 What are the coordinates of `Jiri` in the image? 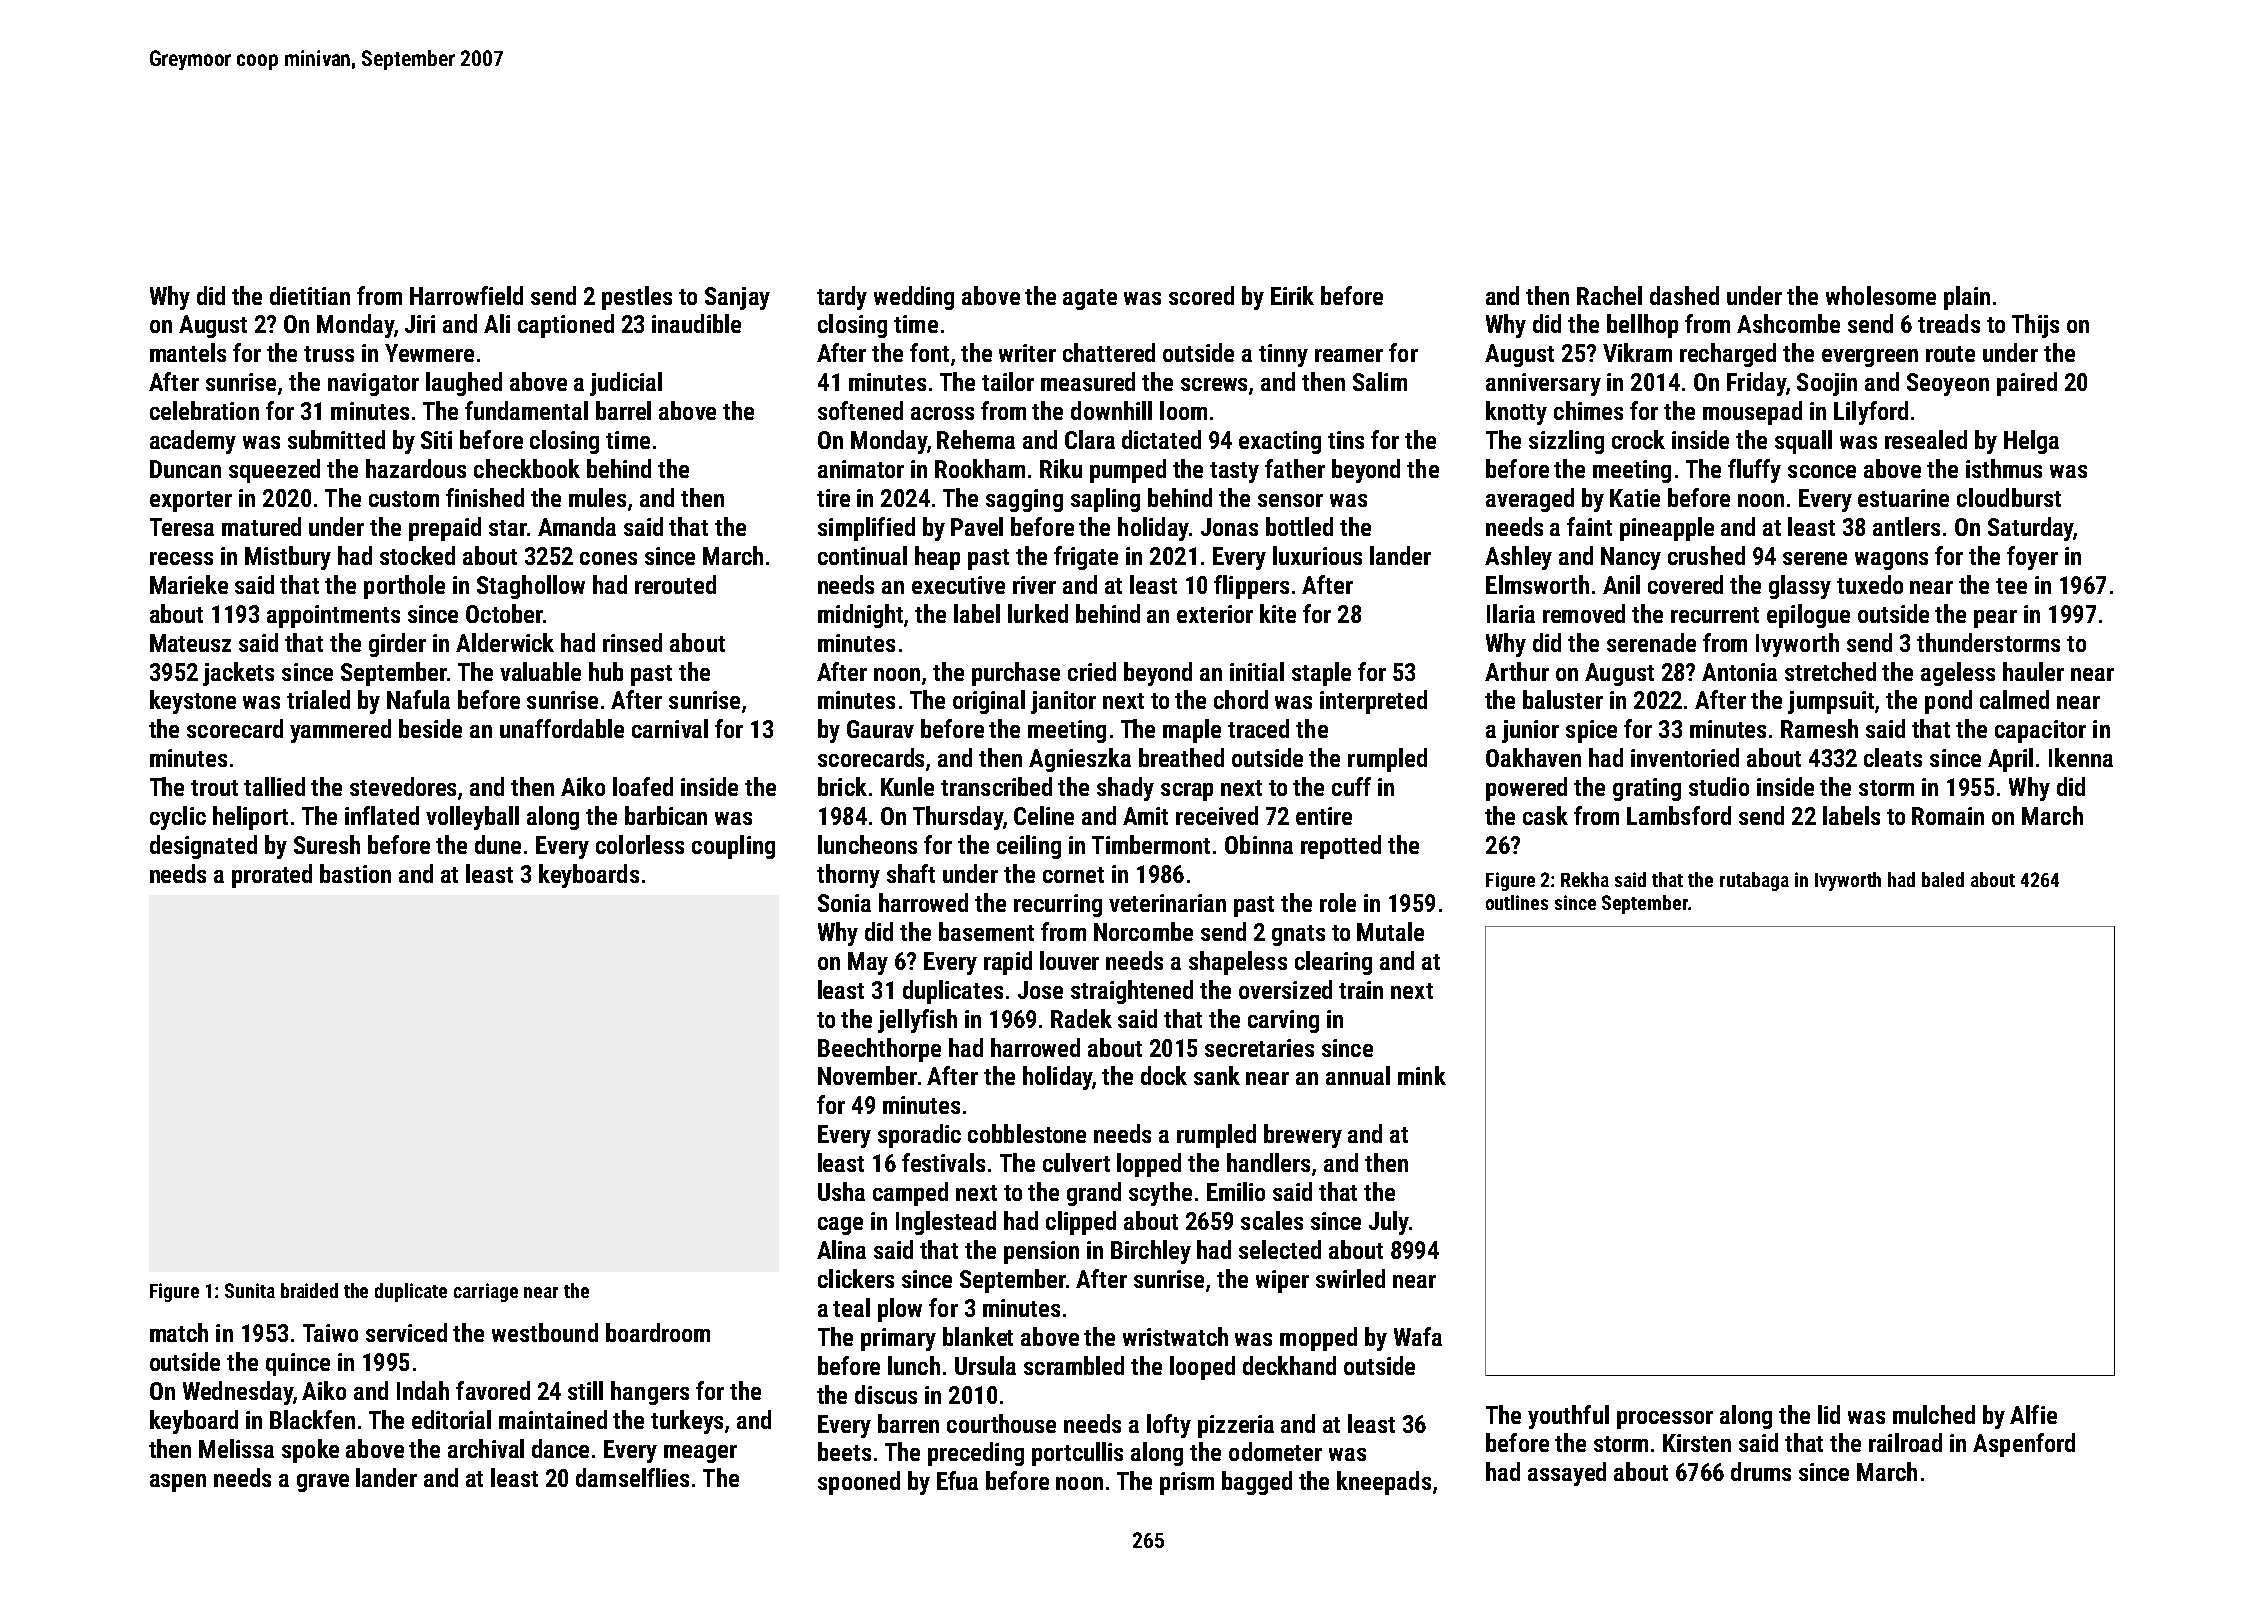 It's located at (420, 324).
